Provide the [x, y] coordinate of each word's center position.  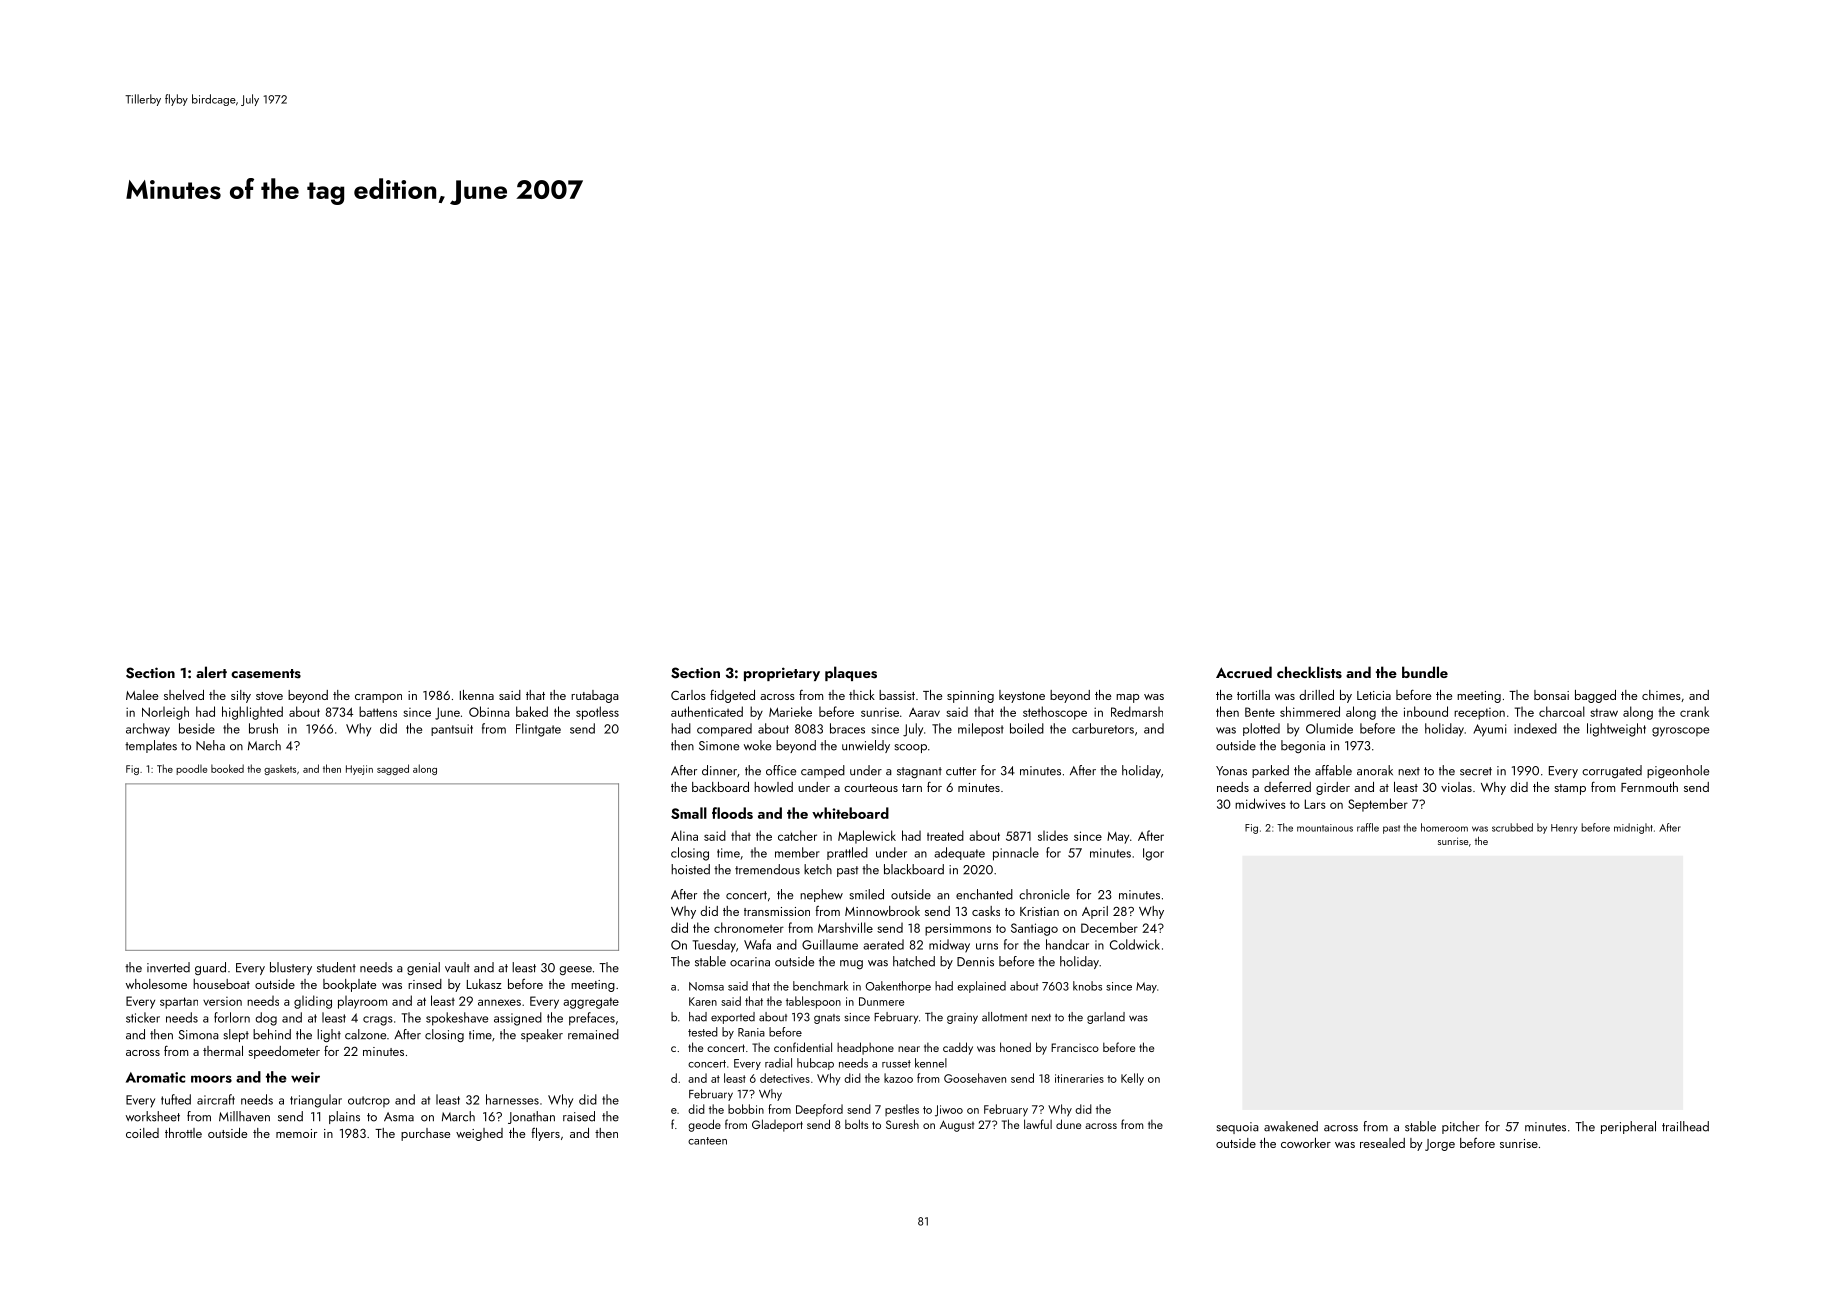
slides [1053, 836]
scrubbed [1512, 827]
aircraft [216, 1099]
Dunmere [881, 1001]
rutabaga [595, 696]
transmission [777, 911]
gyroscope [1680, 732]
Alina [684, 835]
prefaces [592, 1019]
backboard [720, 787]
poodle [191, 769]
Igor [1153, 854]
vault [457, 967]
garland [1106, 1018]
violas [1456, 787]
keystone [1022, 696]
